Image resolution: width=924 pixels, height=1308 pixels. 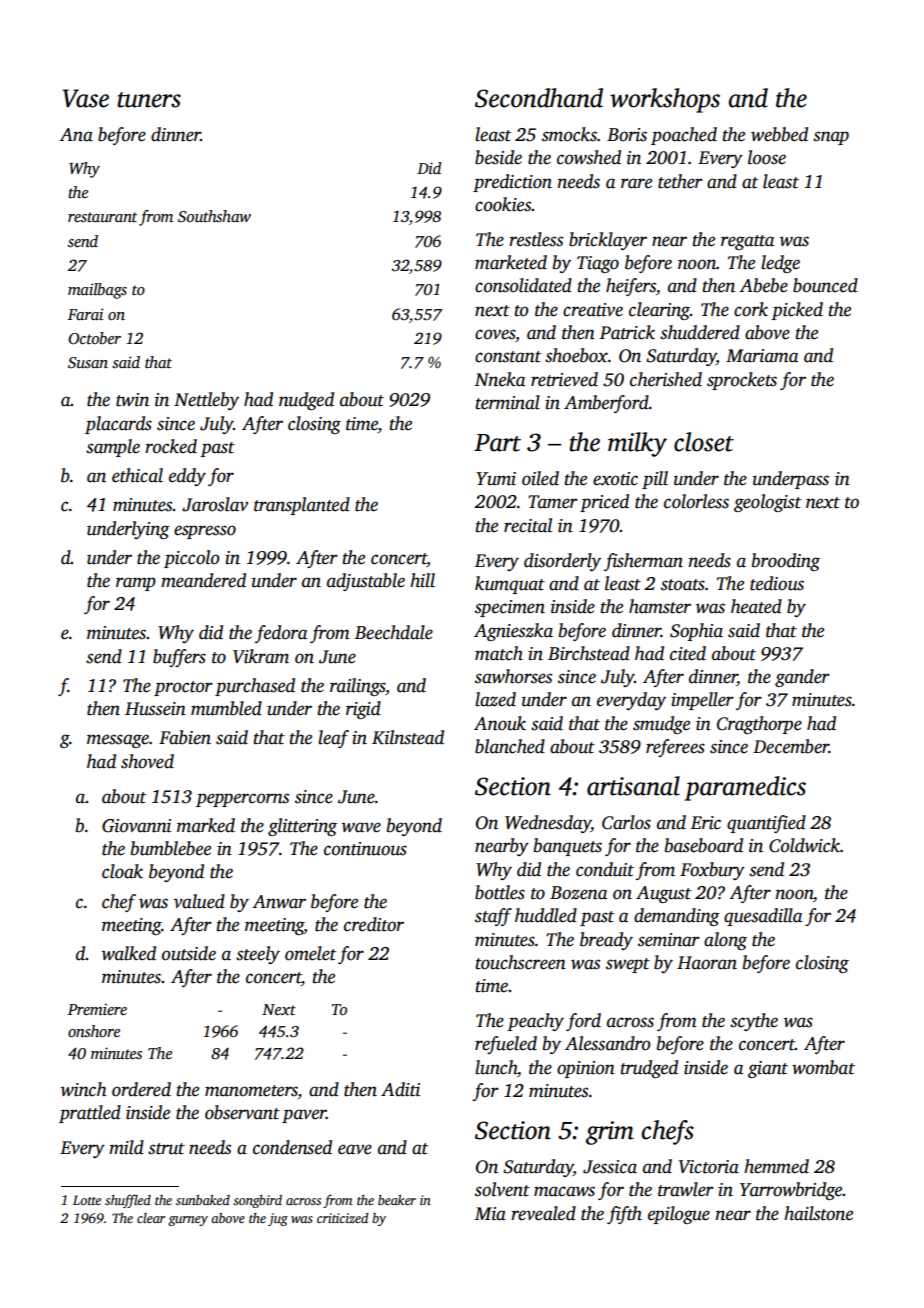 What do you see at coordinates (355, 1149) in the image?
I see `eave` at bounding box center [355, 1149].
